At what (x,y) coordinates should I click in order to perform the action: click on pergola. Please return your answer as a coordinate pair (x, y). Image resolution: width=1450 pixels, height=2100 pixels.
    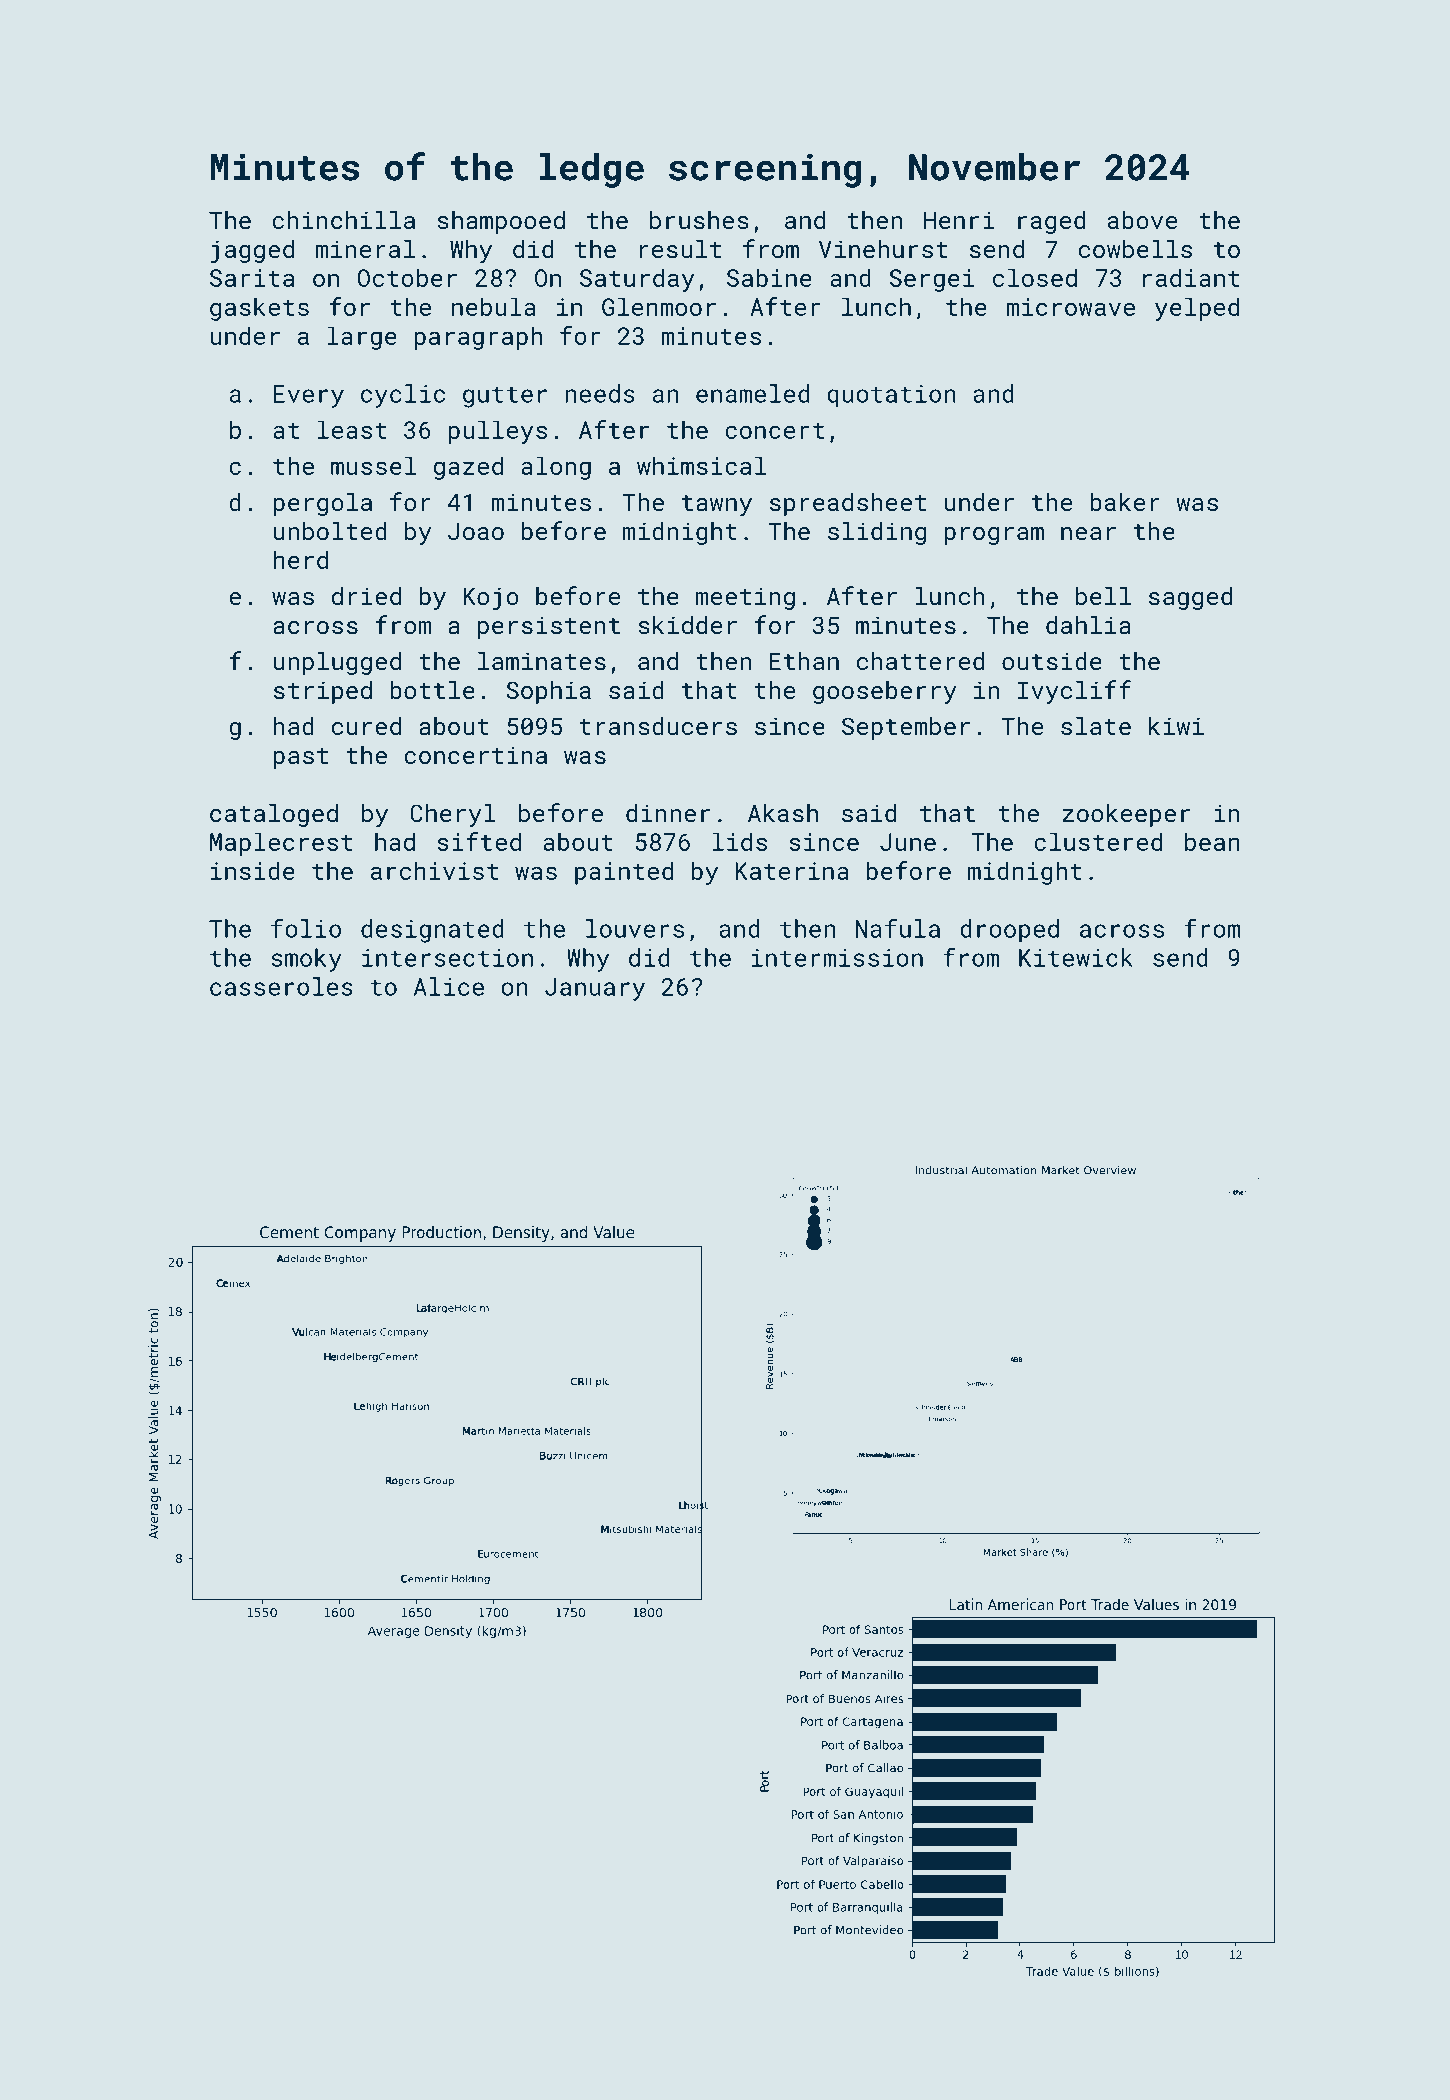
    Looking at the image, I should click on (323, 504).
